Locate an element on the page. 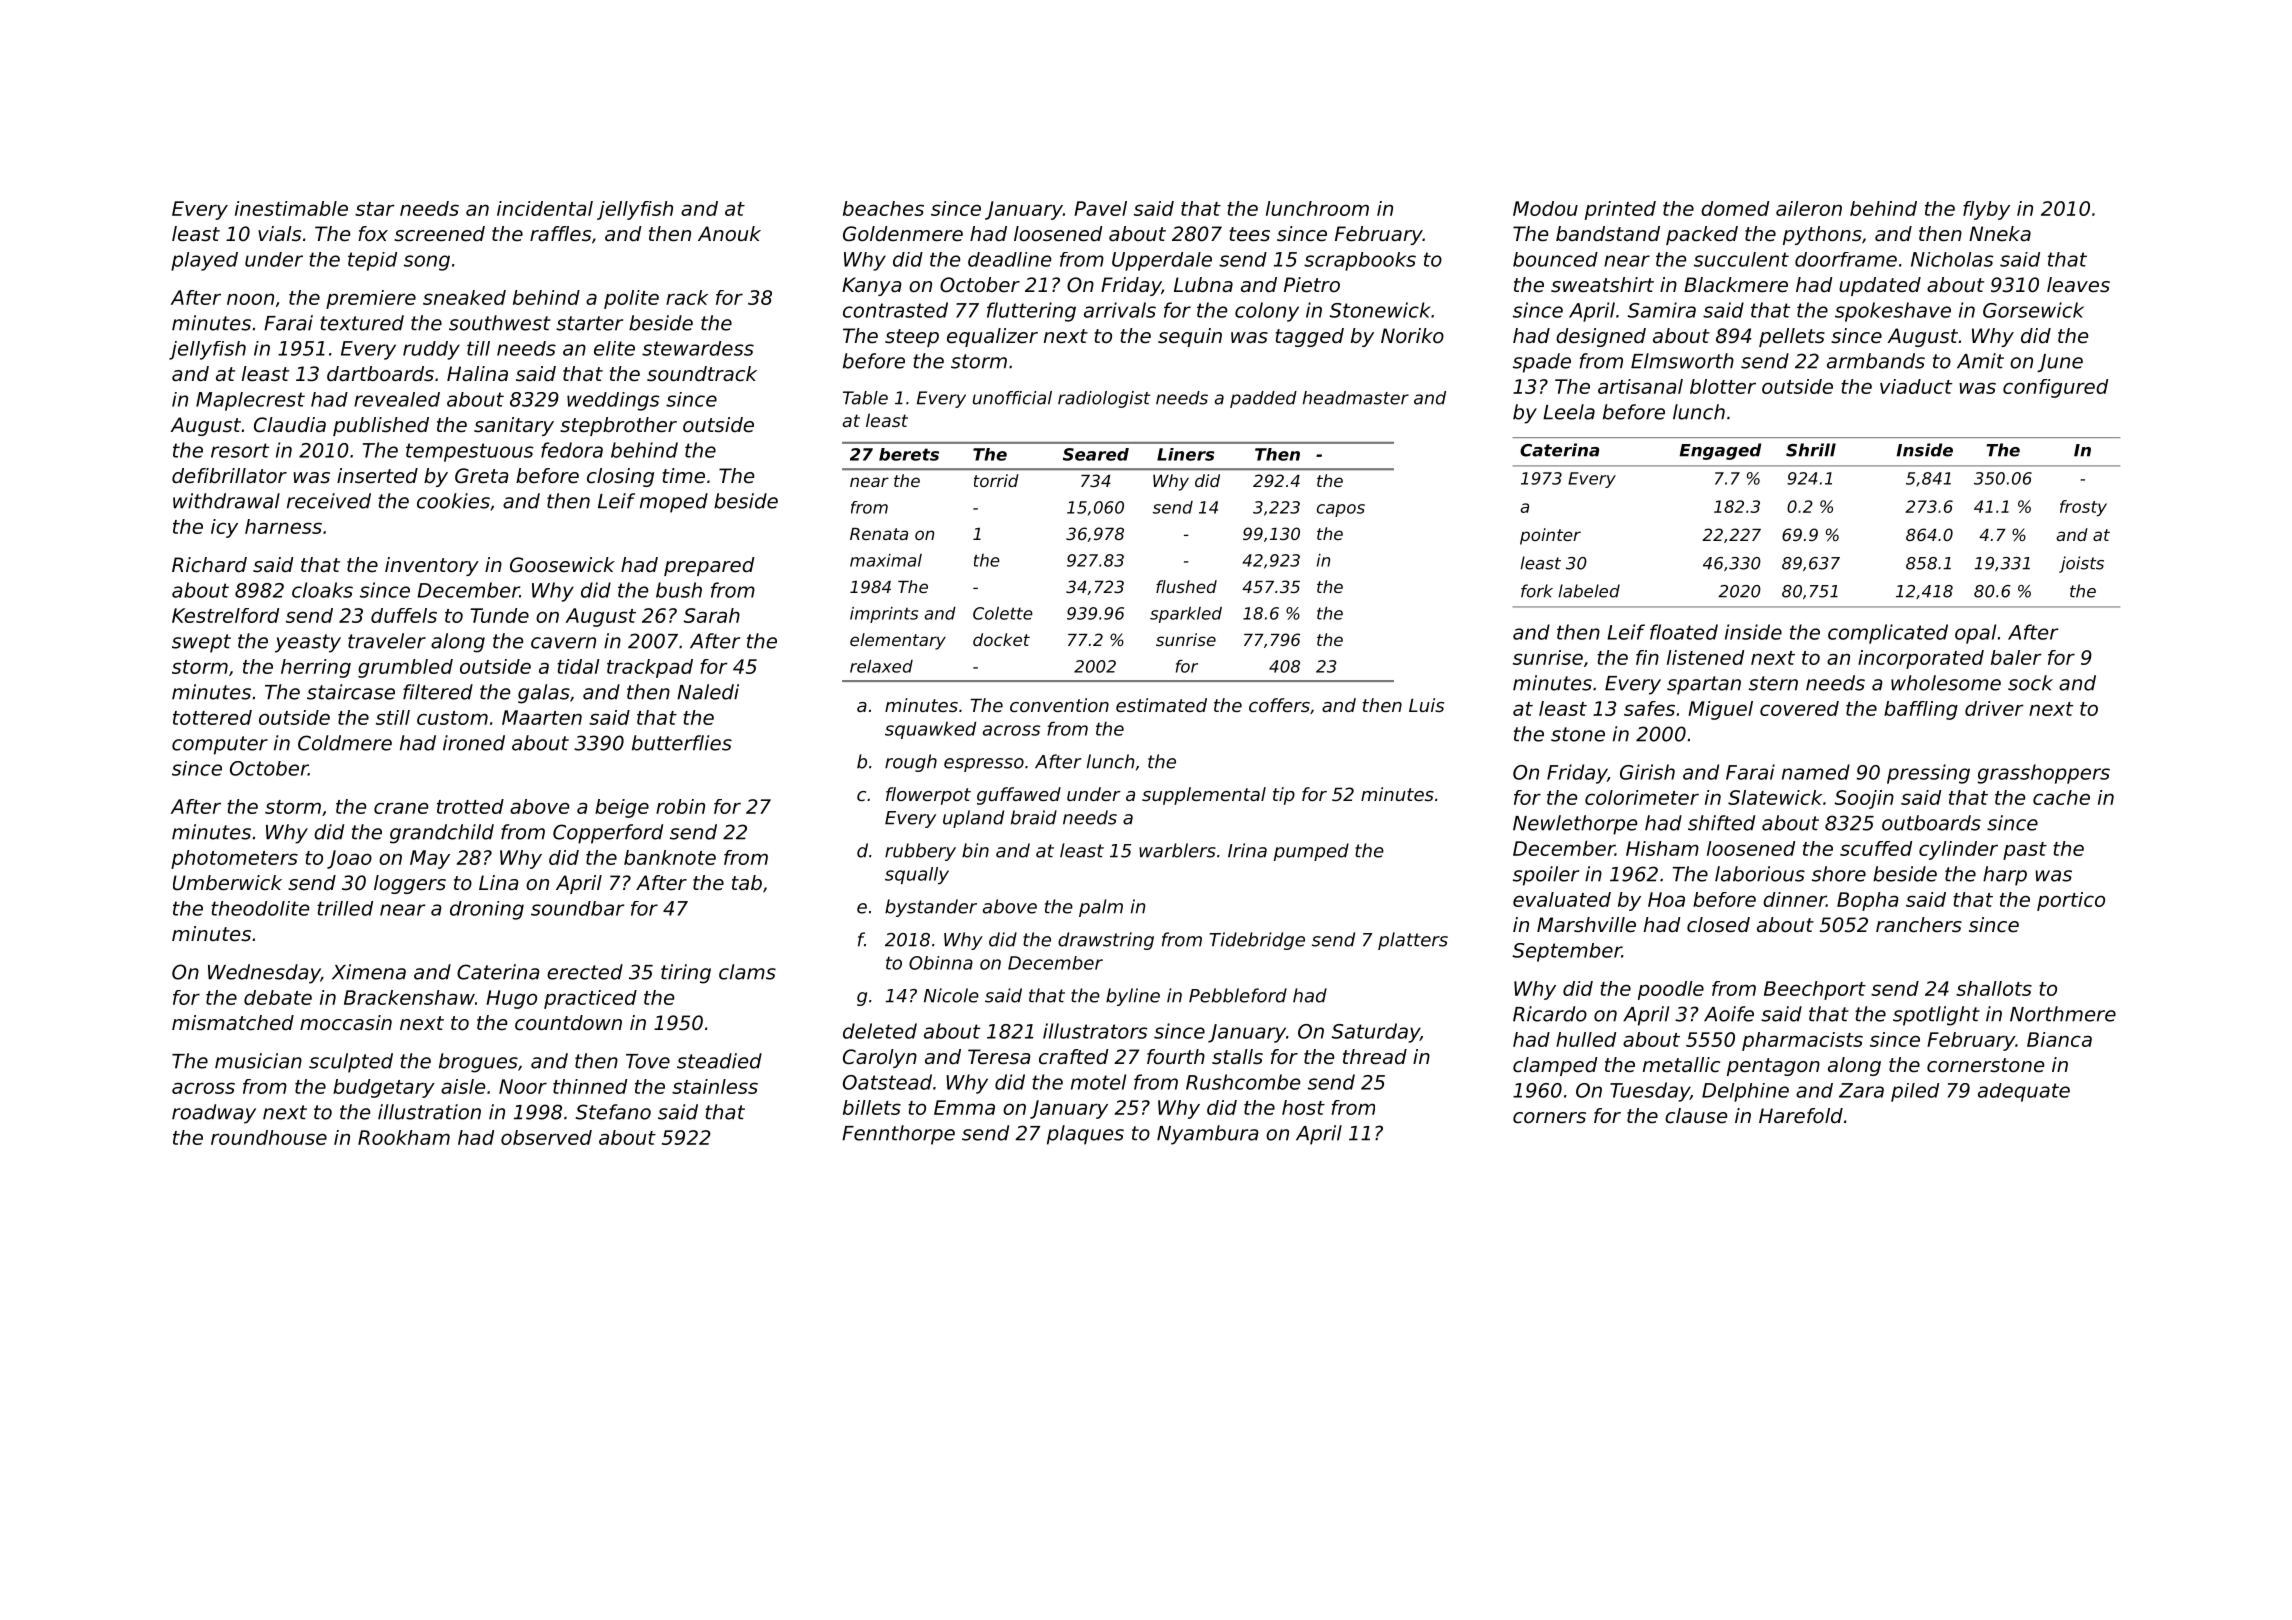  harp is located at coordinates (2005, 876).
